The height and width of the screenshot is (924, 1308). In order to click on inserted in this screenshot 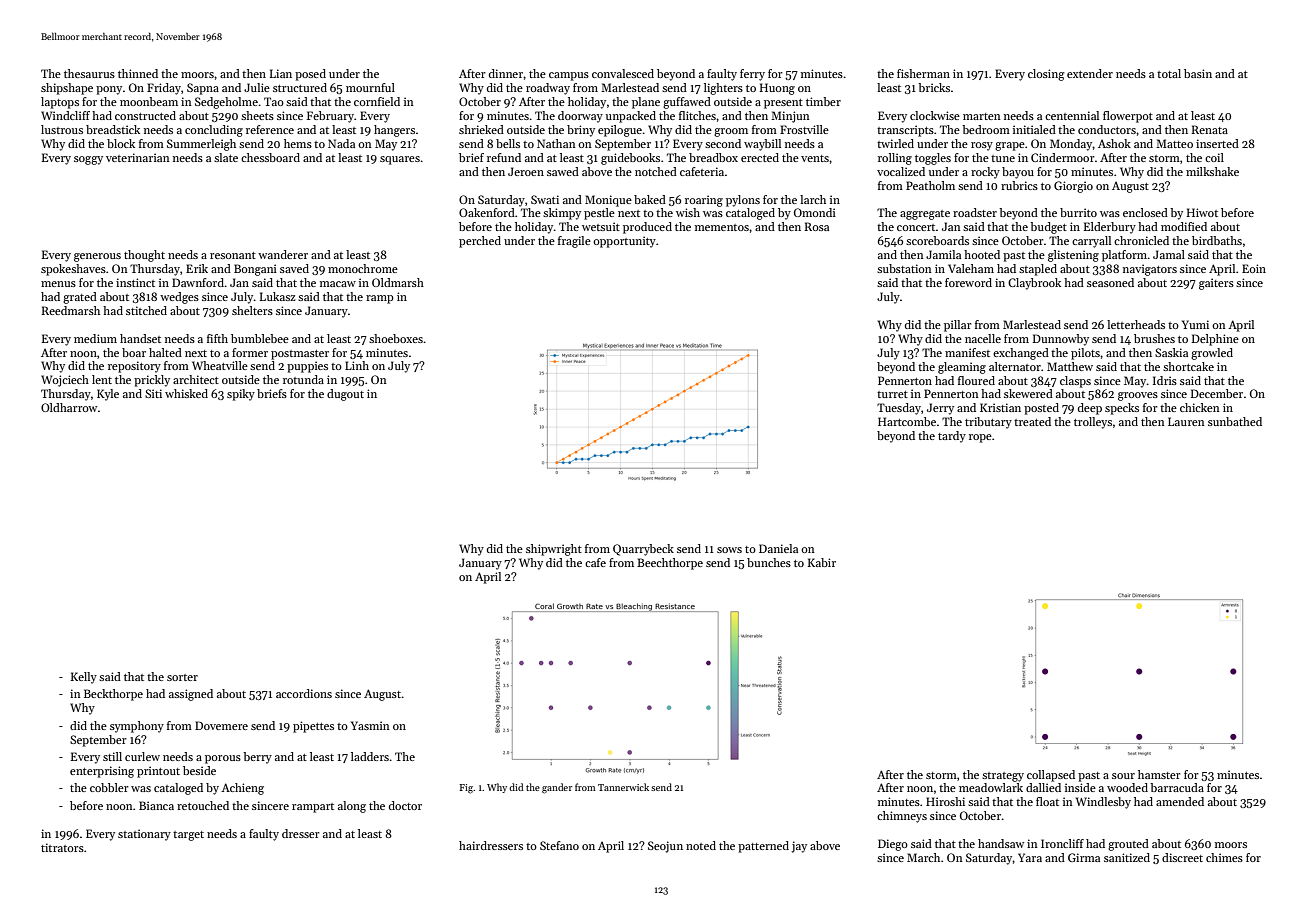, I will do `click(1217, 143)`.
